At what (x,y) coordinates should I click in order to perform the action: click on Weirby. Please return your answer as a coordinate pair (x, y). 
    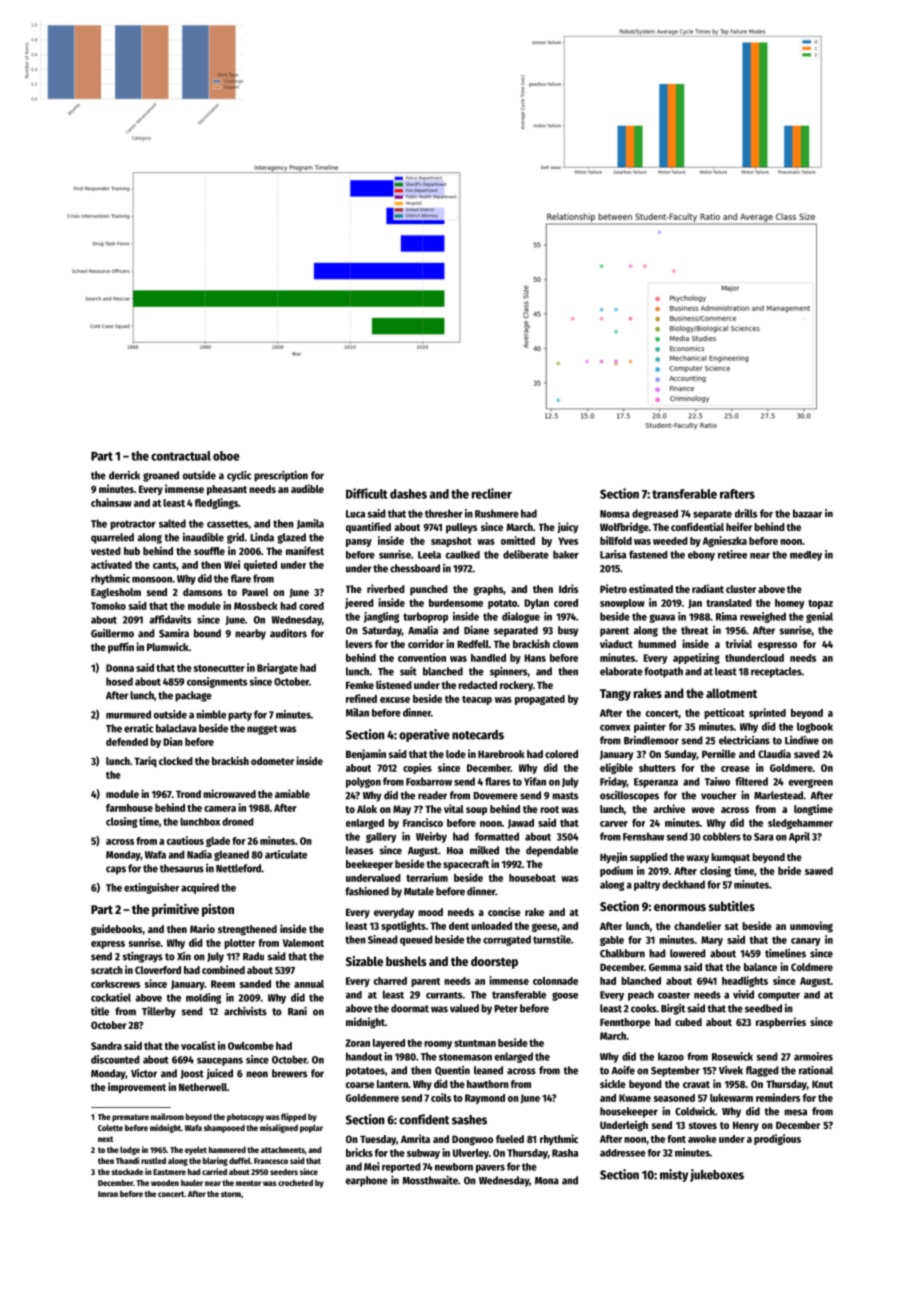
    Looking at the image, I should click on (431, 837).
